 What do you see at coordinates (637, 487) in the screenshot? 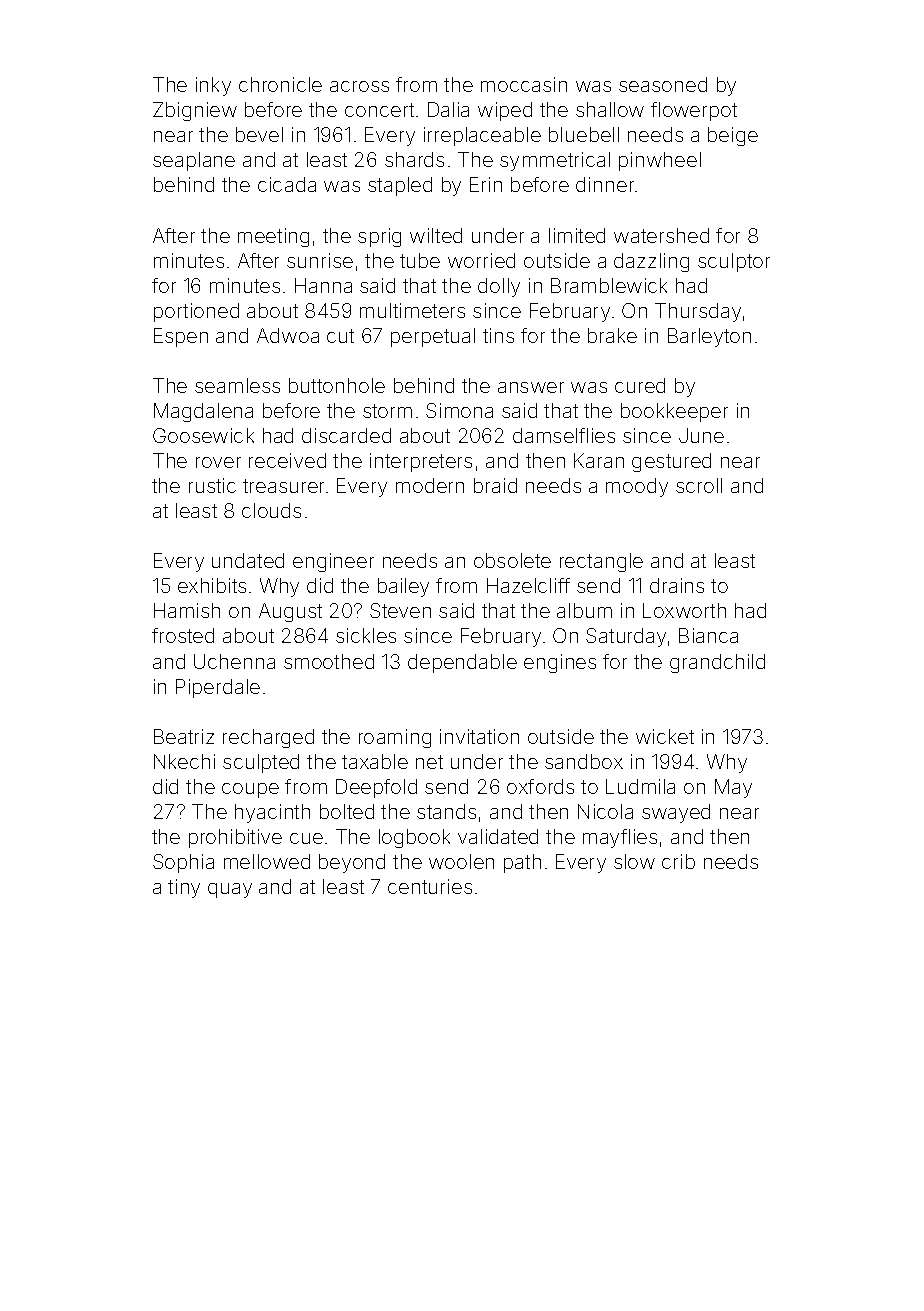
I see `moody` at bounding box center [637, 487].
